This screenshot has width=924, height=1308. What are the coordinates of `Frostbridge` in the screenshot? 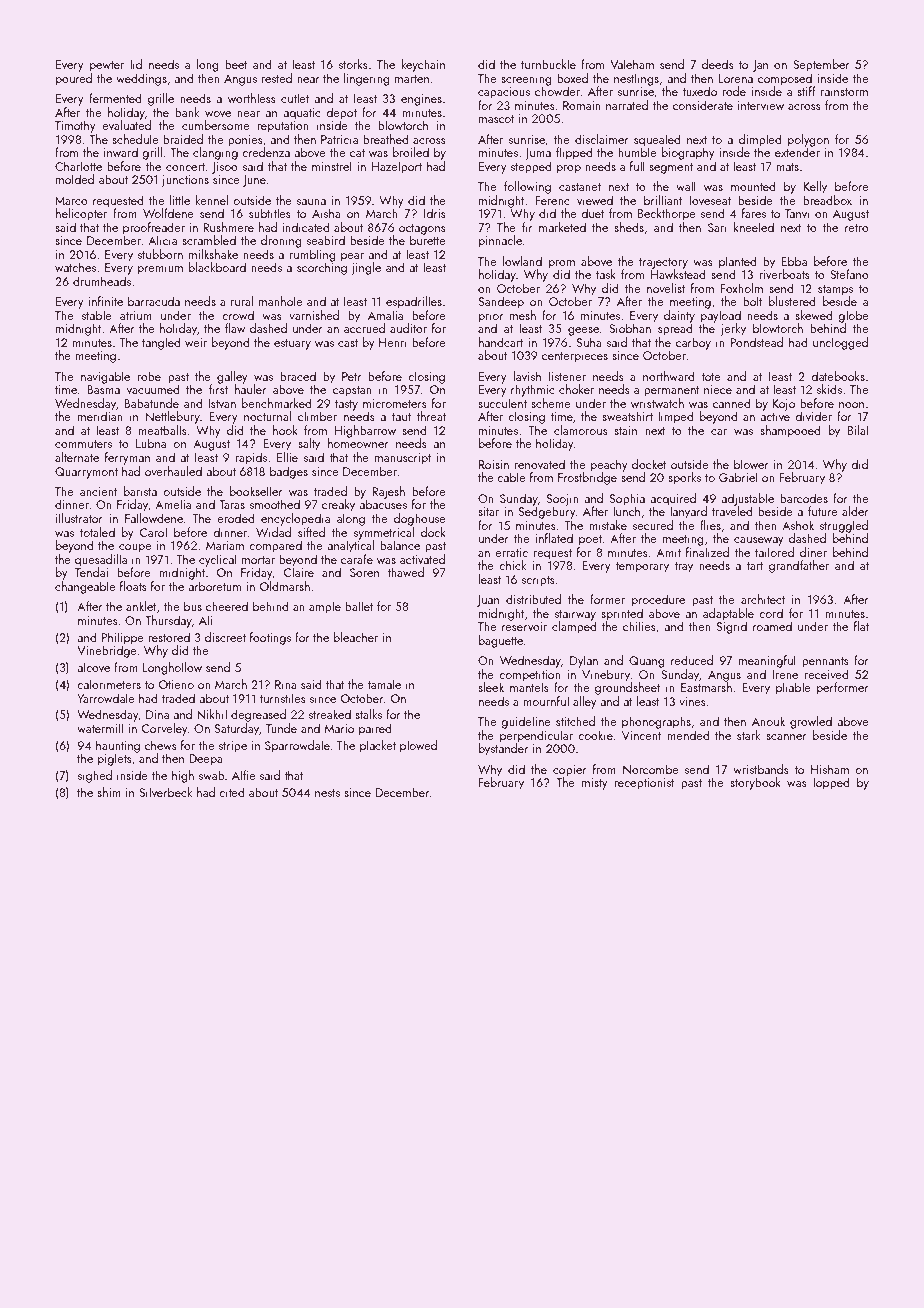 It's located at (587, 478).
